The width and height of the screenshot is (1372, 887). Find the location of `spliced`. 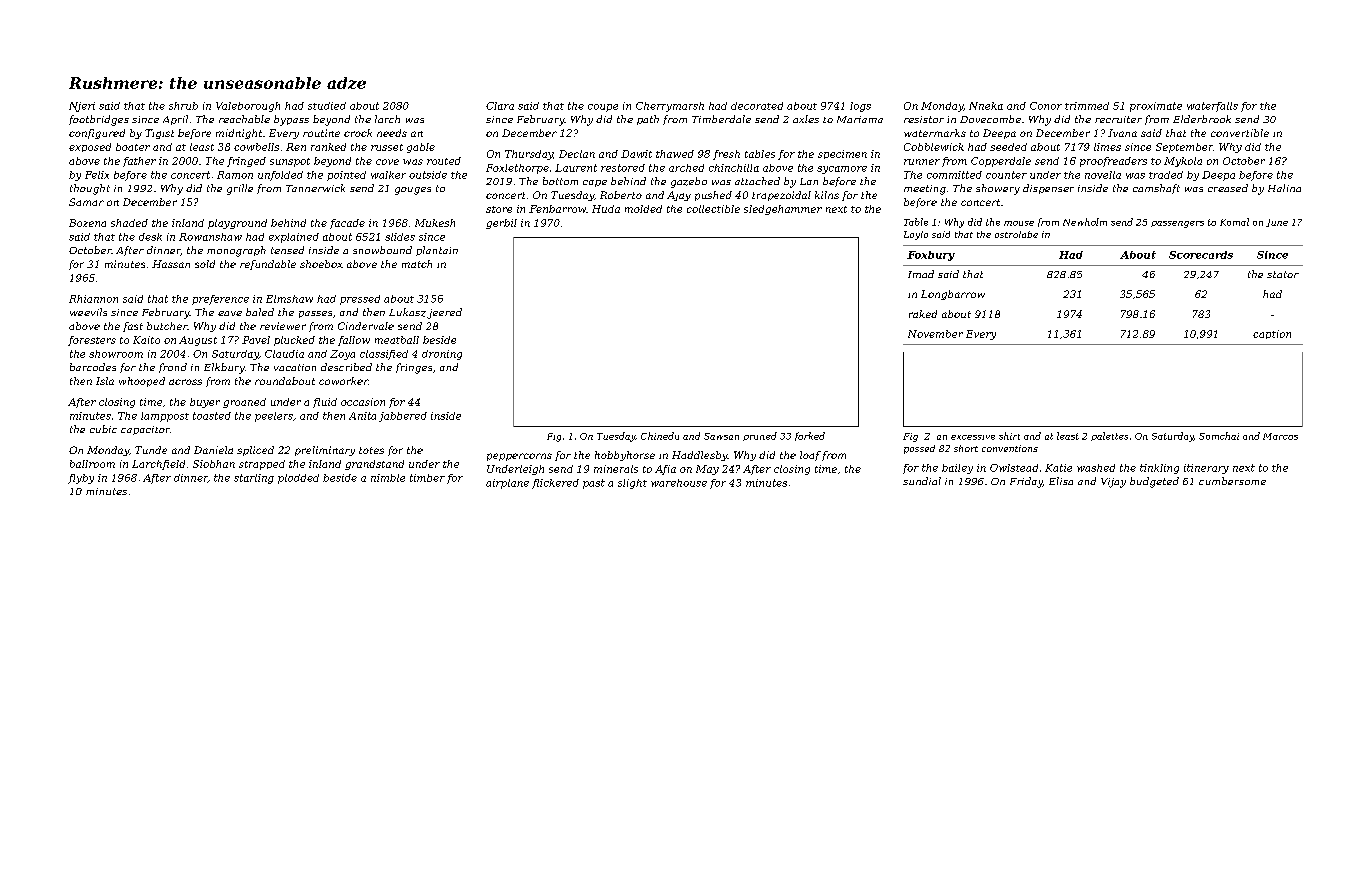

spliced is located at coordinates (255, 451).
